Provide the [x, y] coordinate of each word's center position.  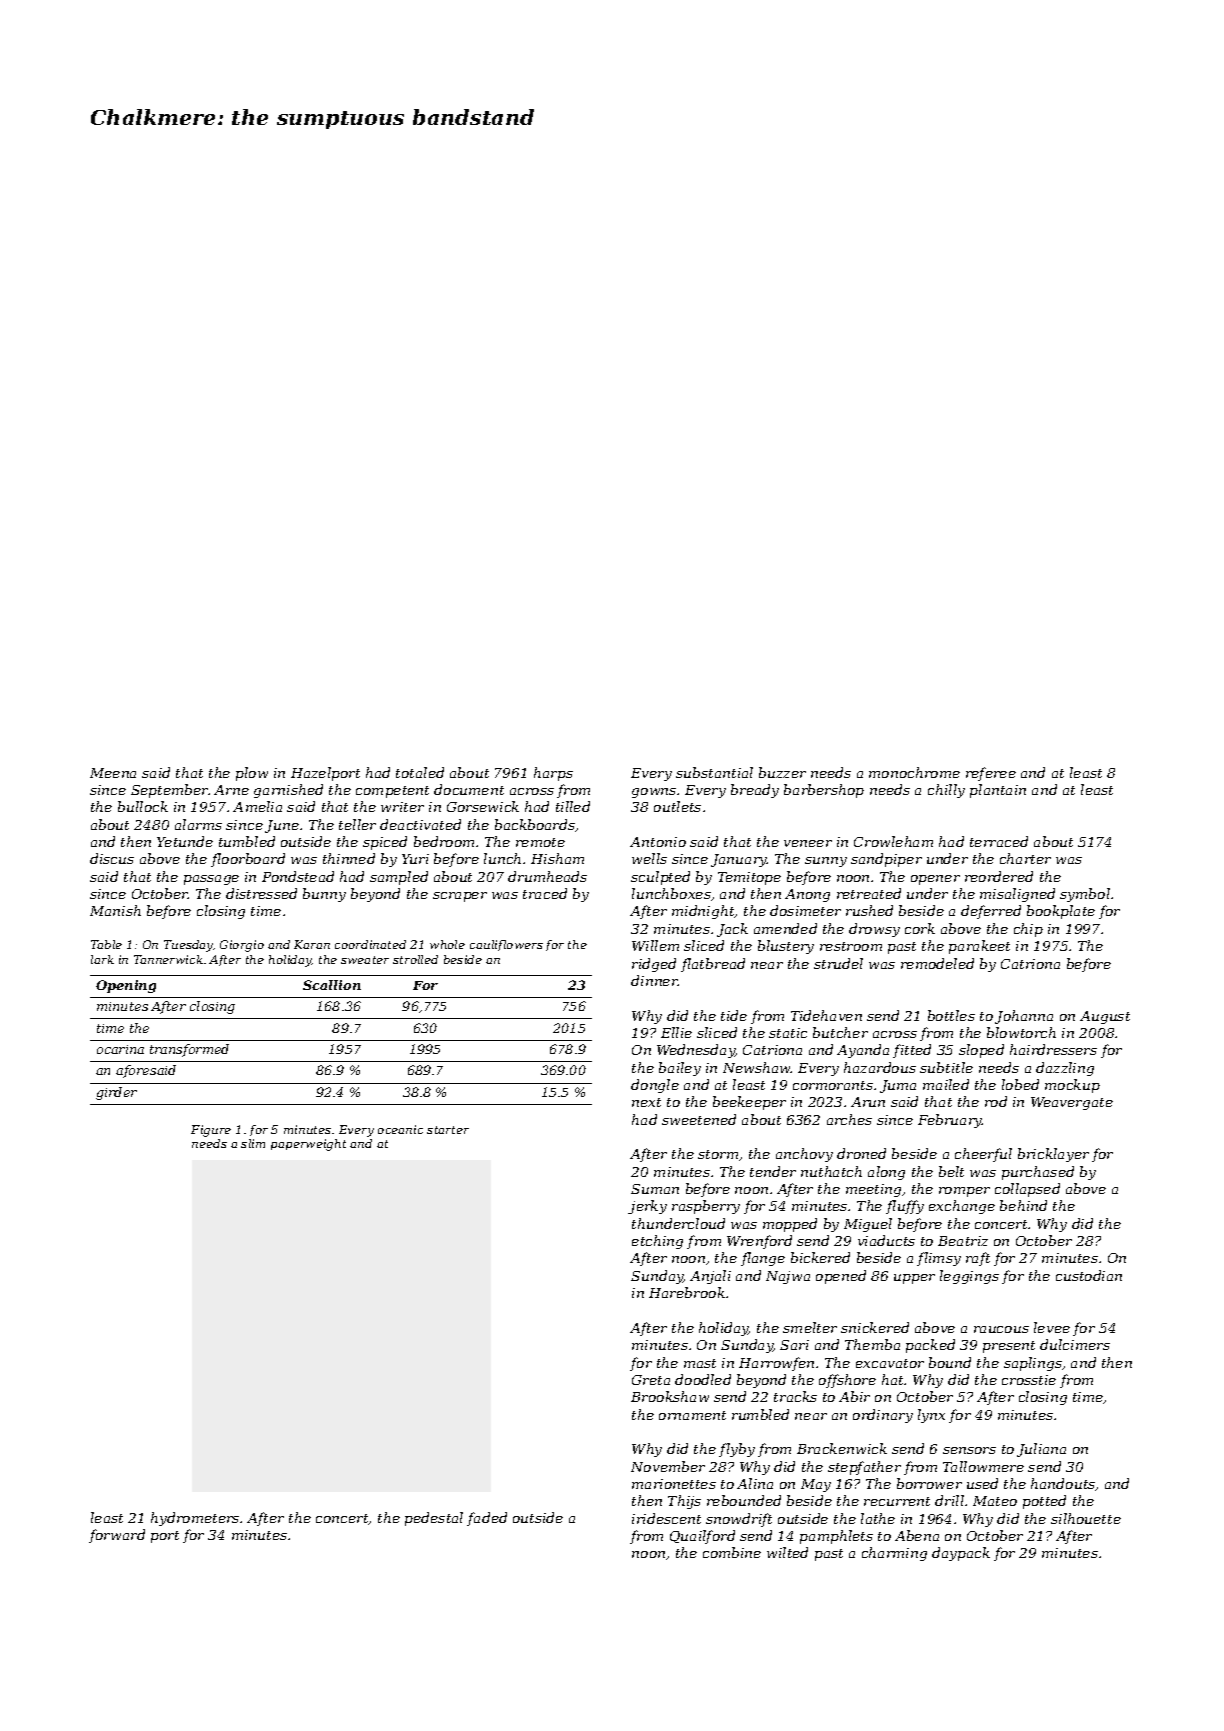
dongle [655, 1086]
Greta [651, 1380]
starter [448, 1130]
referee [991, 774]
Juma [898, 1086]
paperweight [308, 1145]
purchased [1038, 1173]
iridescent [666, 1518]
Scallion [332, 985]
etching [657, 1242]
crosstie [1029, 1380]
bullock [143, 806]
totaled [420, 772]
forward [117, 1536]
